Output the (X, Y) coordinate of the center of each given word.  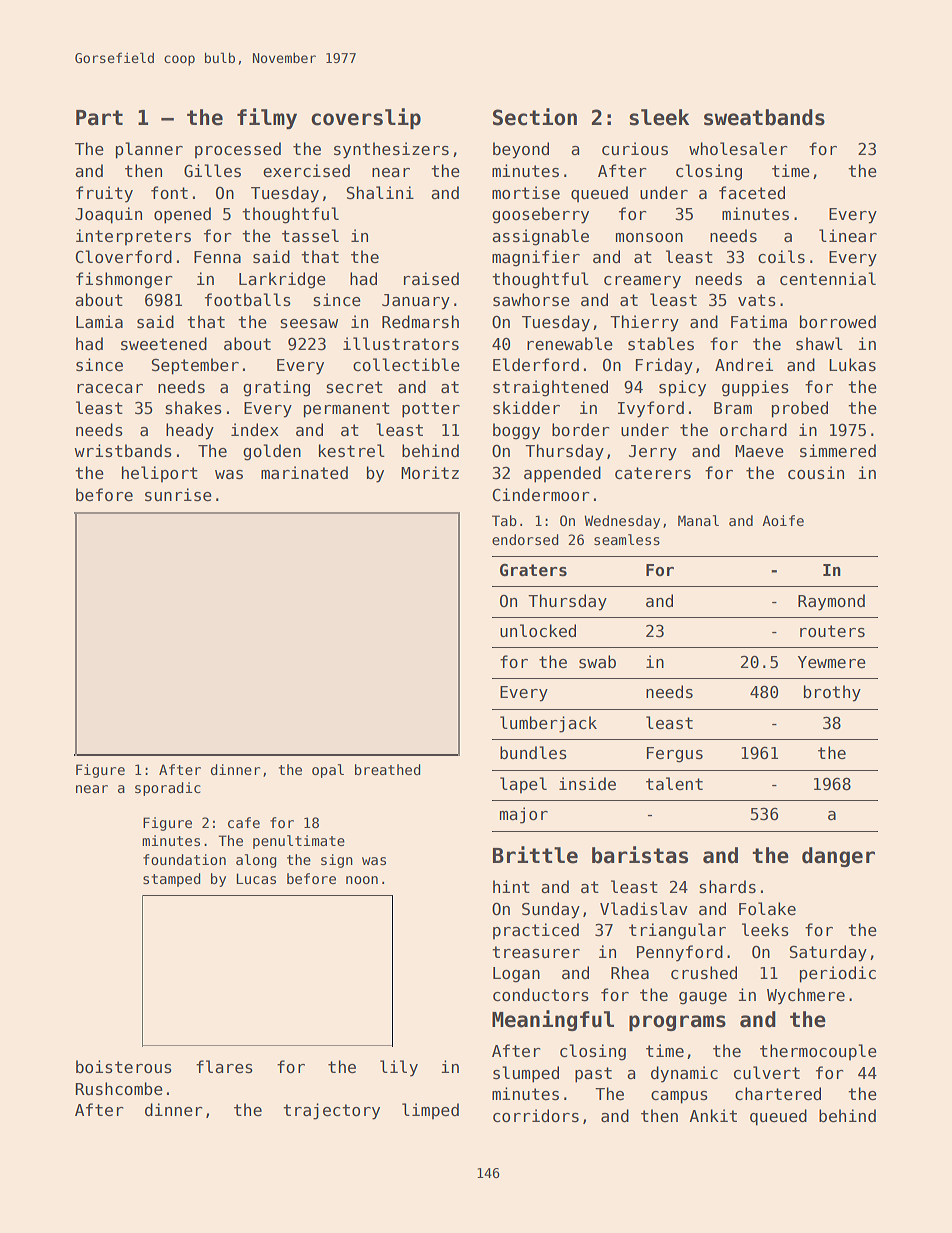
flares (224, 1067)
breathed (388, 769)
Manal (698, 520)
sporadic (168, 789)
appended (562, 474)
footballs (248, 300)
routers (832, 631)
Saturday (828, 953)
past (593, 1075)
